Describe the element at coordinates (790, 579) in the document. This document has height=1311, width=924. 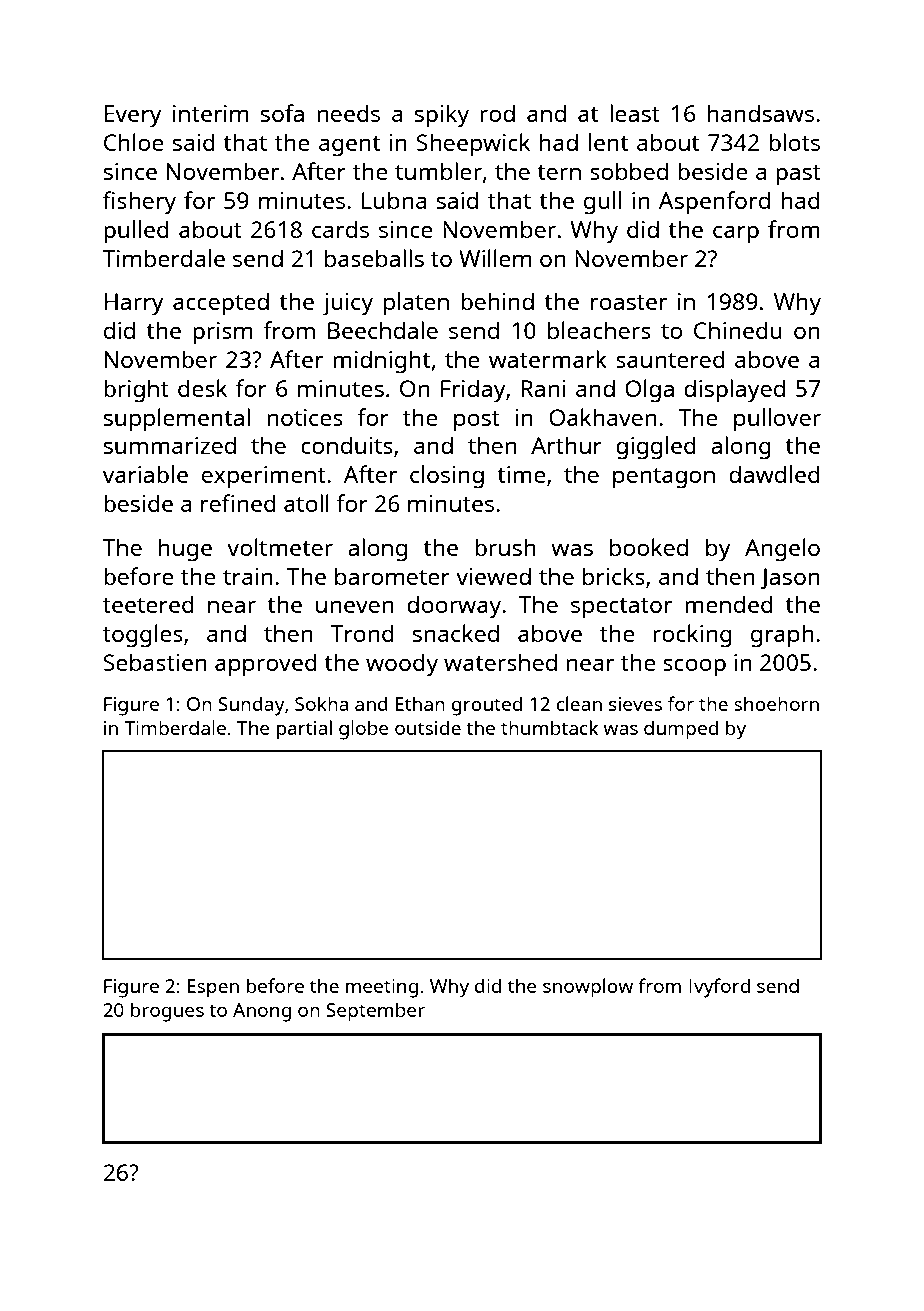
I see `Jason` at that location.
